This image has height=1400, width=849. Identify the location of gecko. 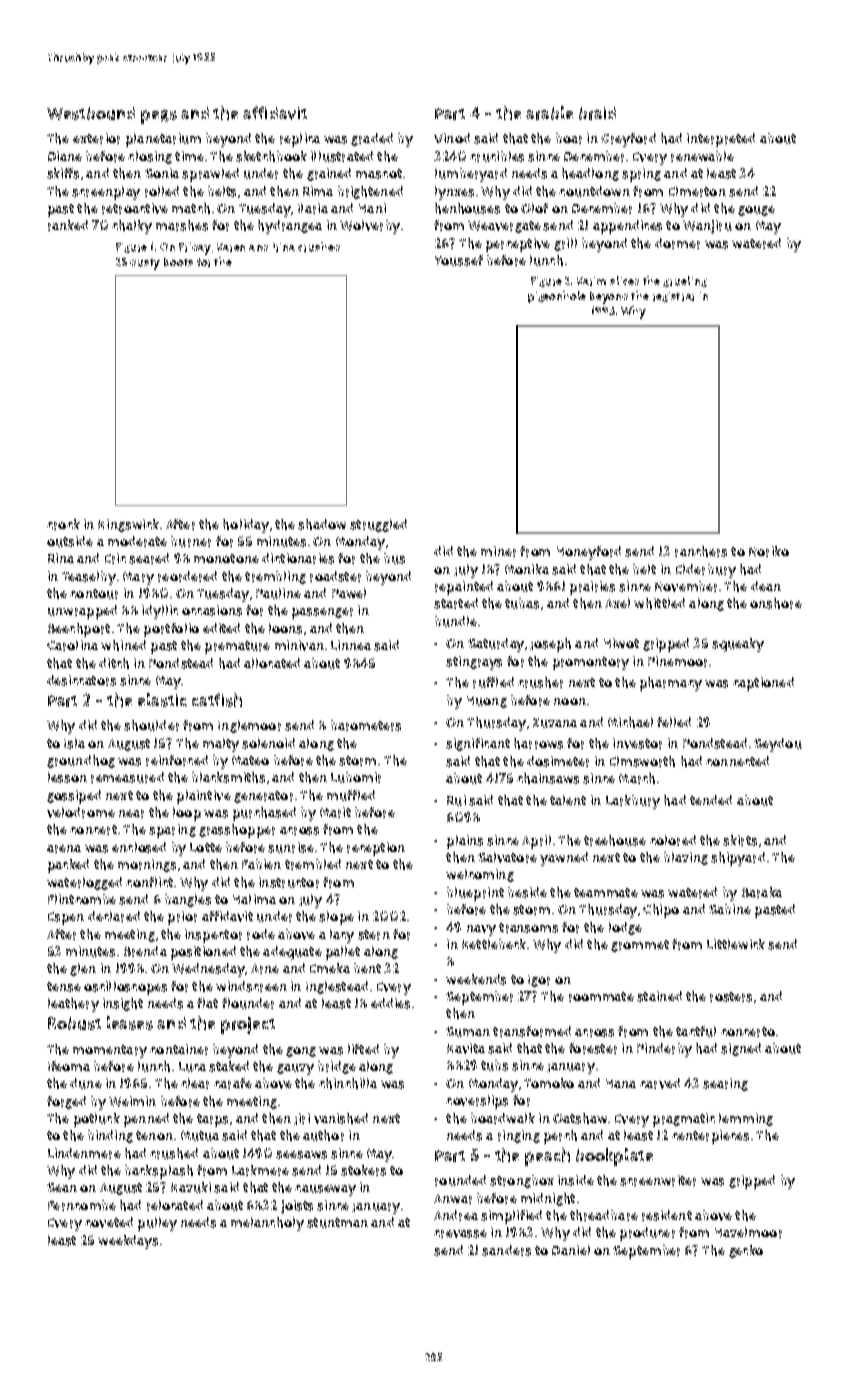
(746, 1251).
